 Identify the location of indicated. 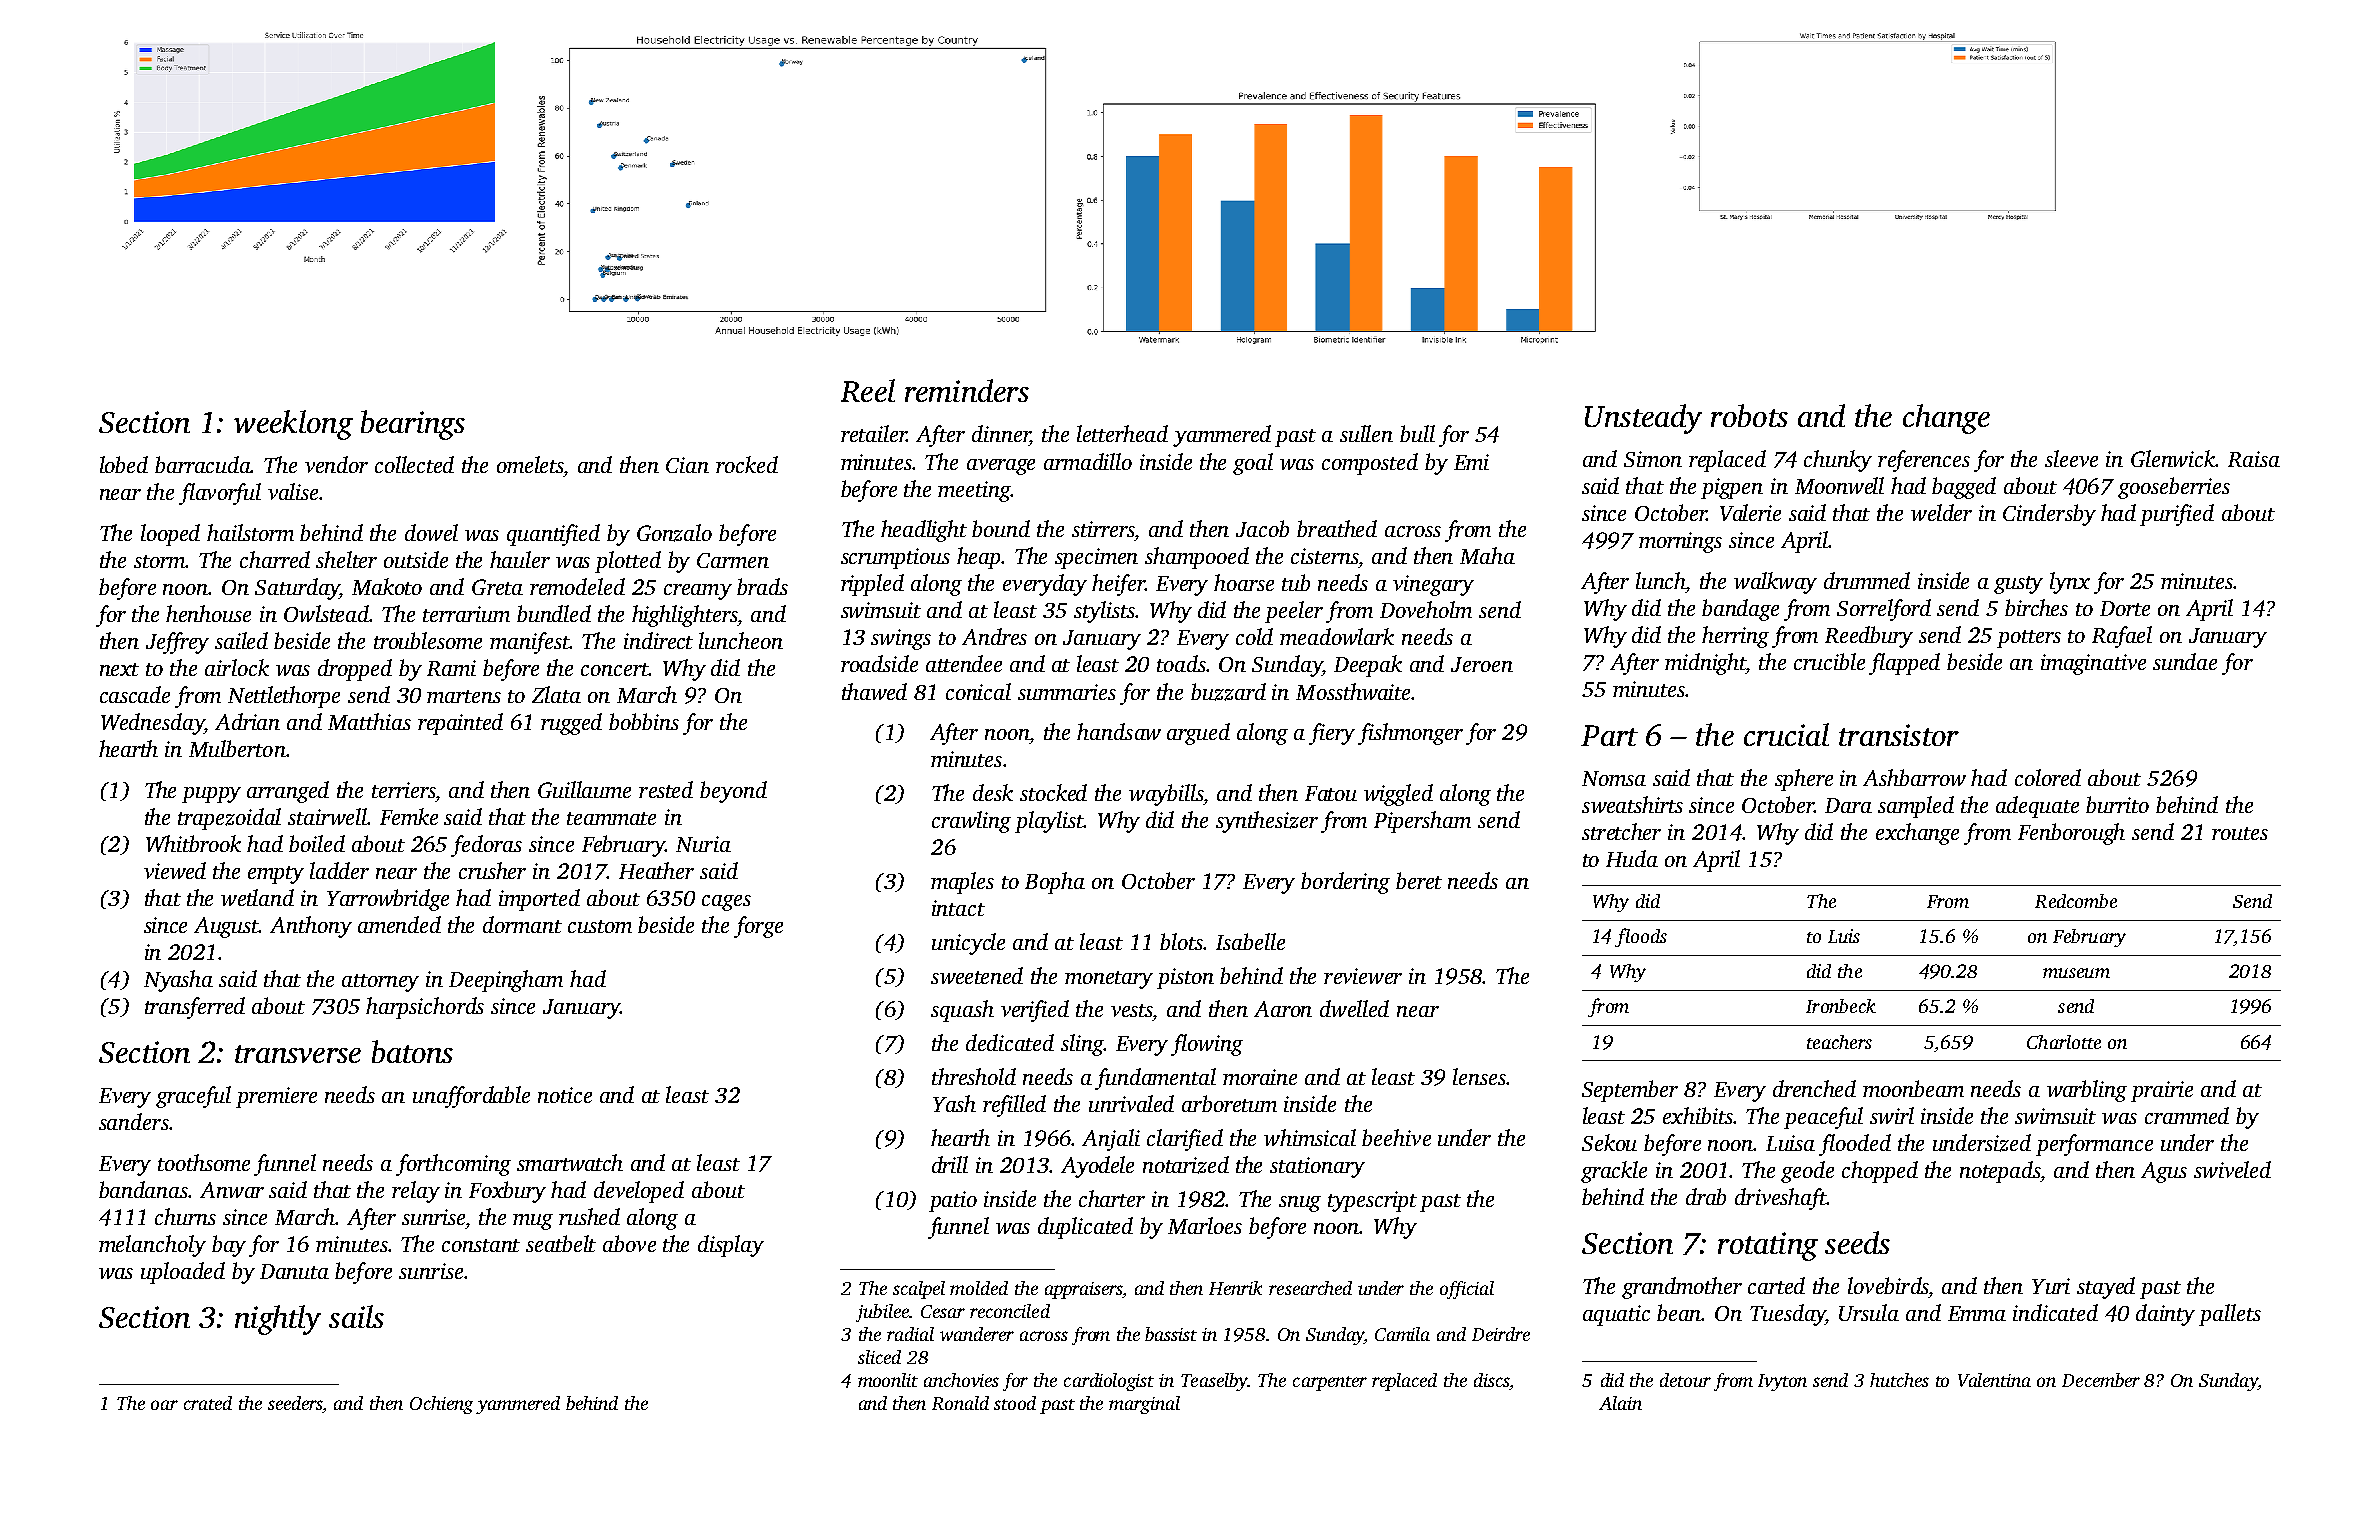
(2055, 1312).
